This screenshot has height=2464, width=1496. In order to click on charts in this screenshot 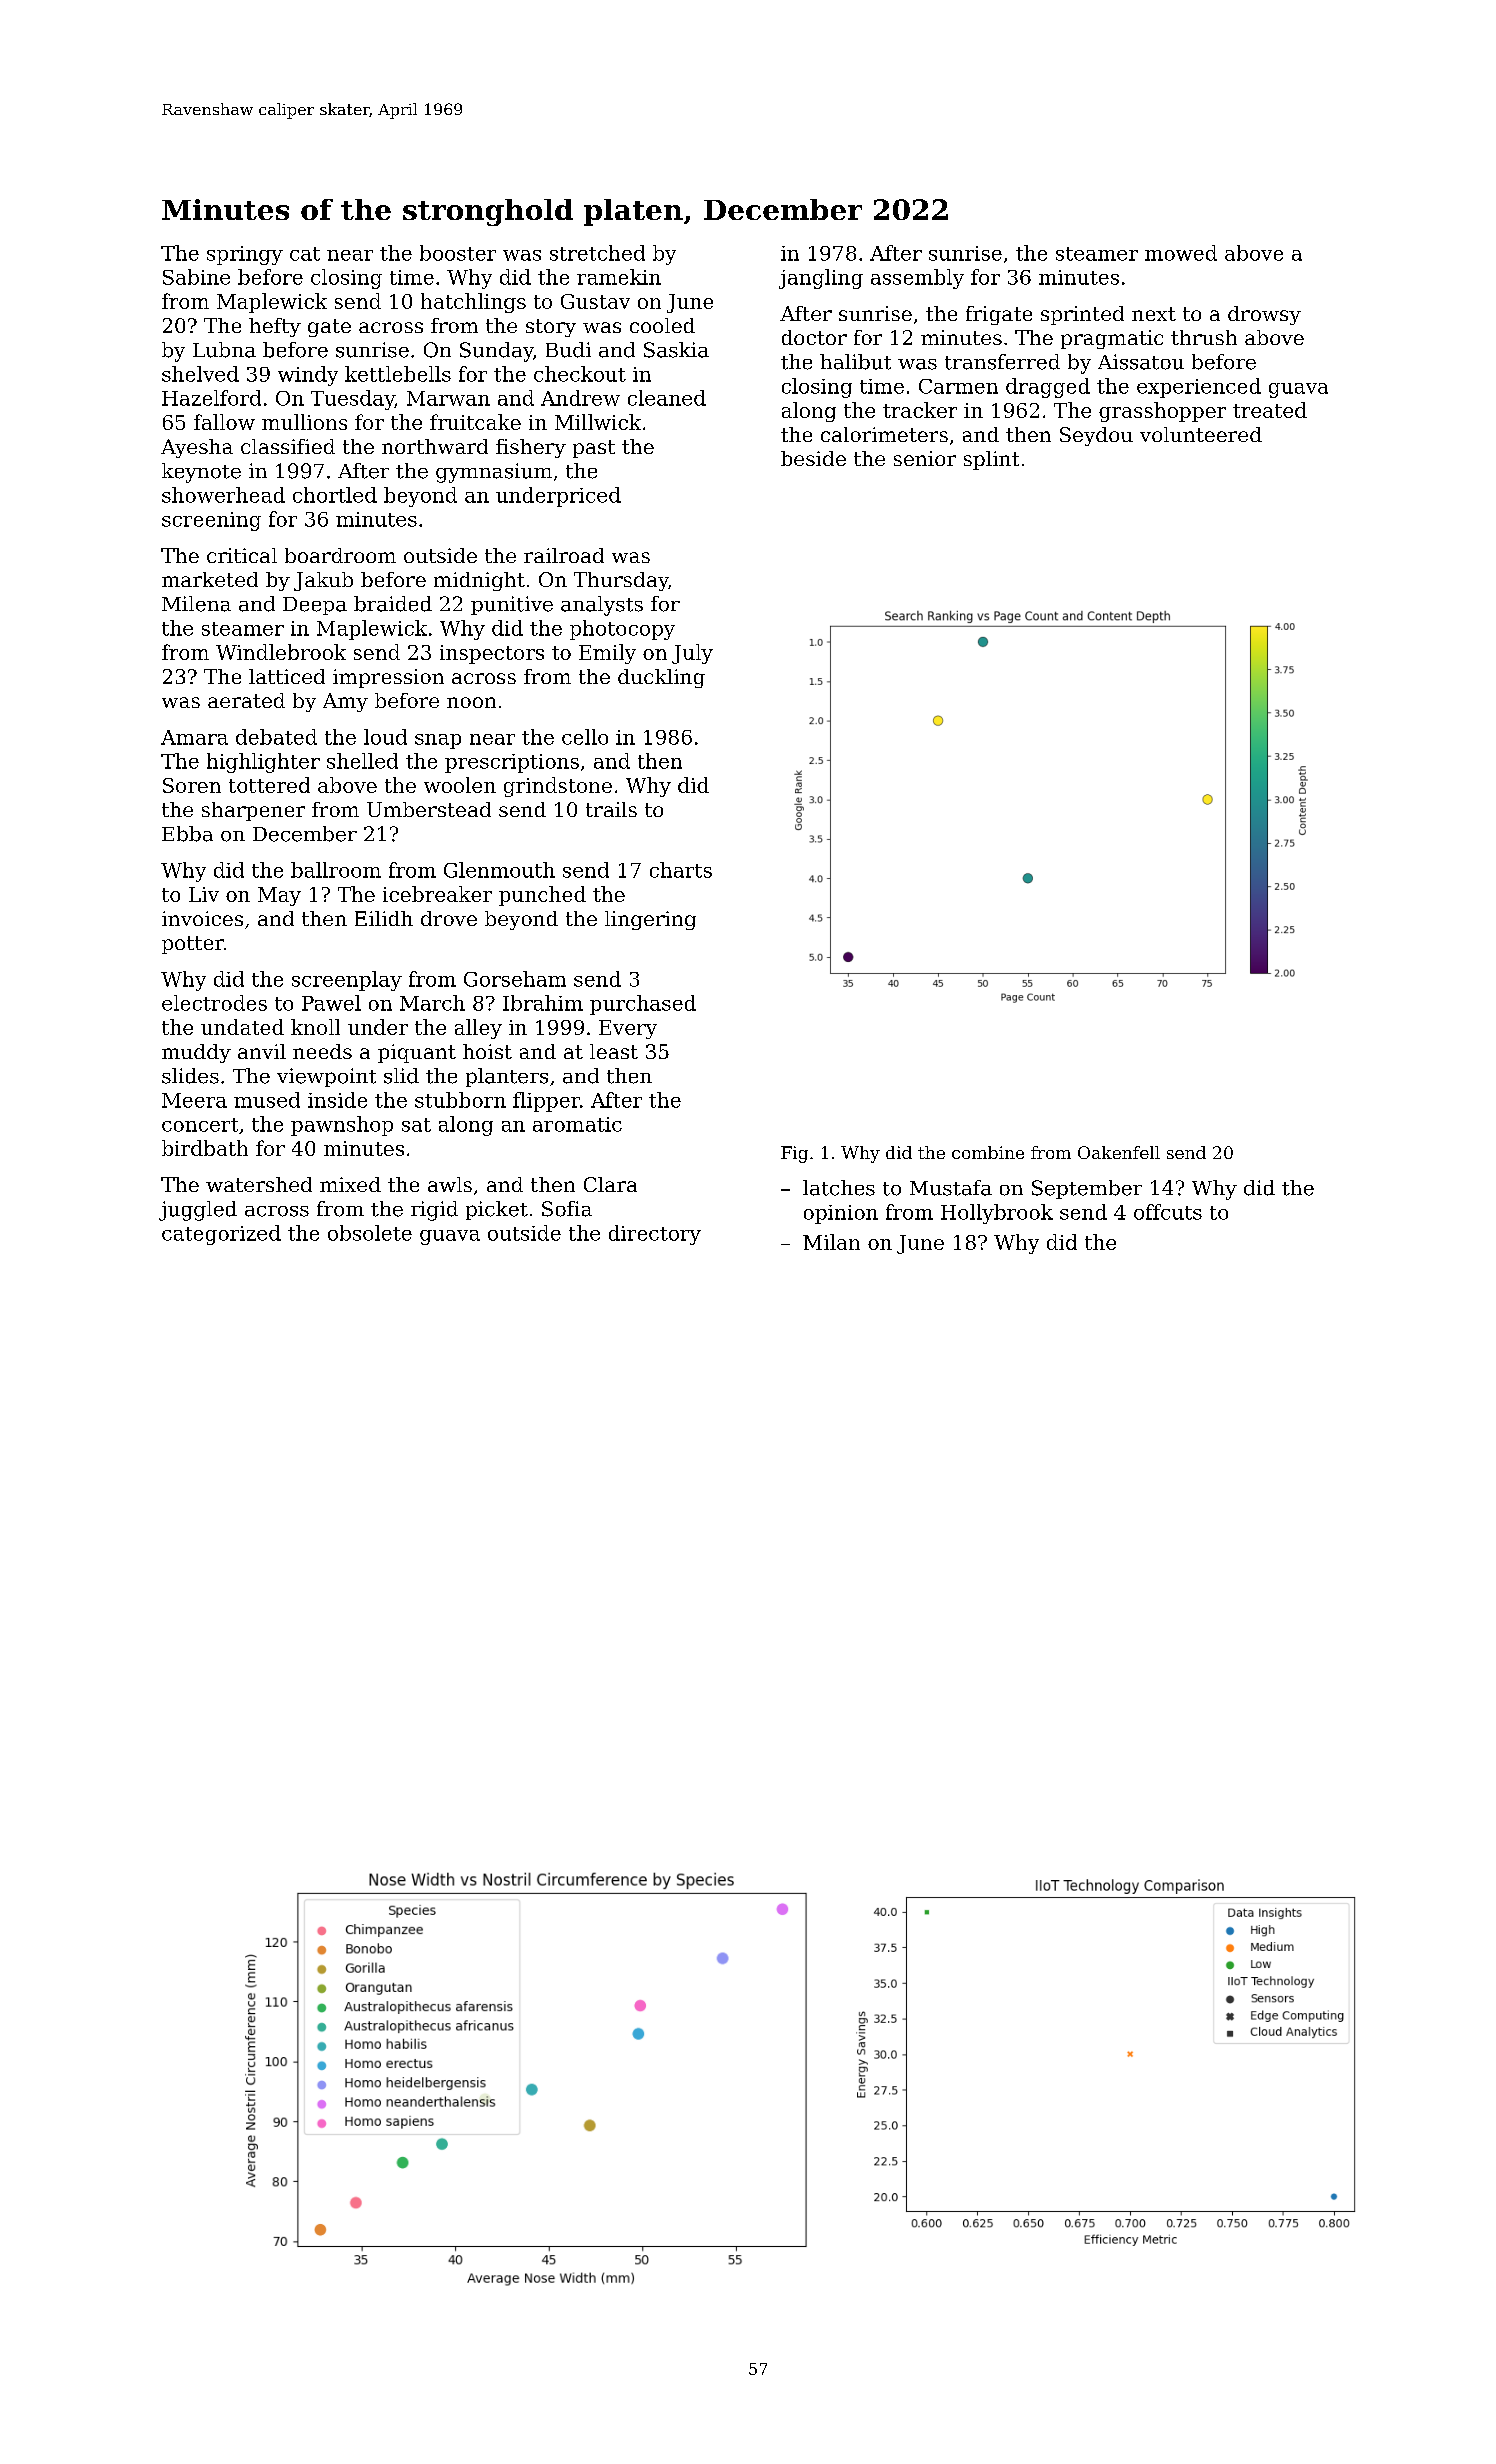, I will do `click(681, 870)`.
